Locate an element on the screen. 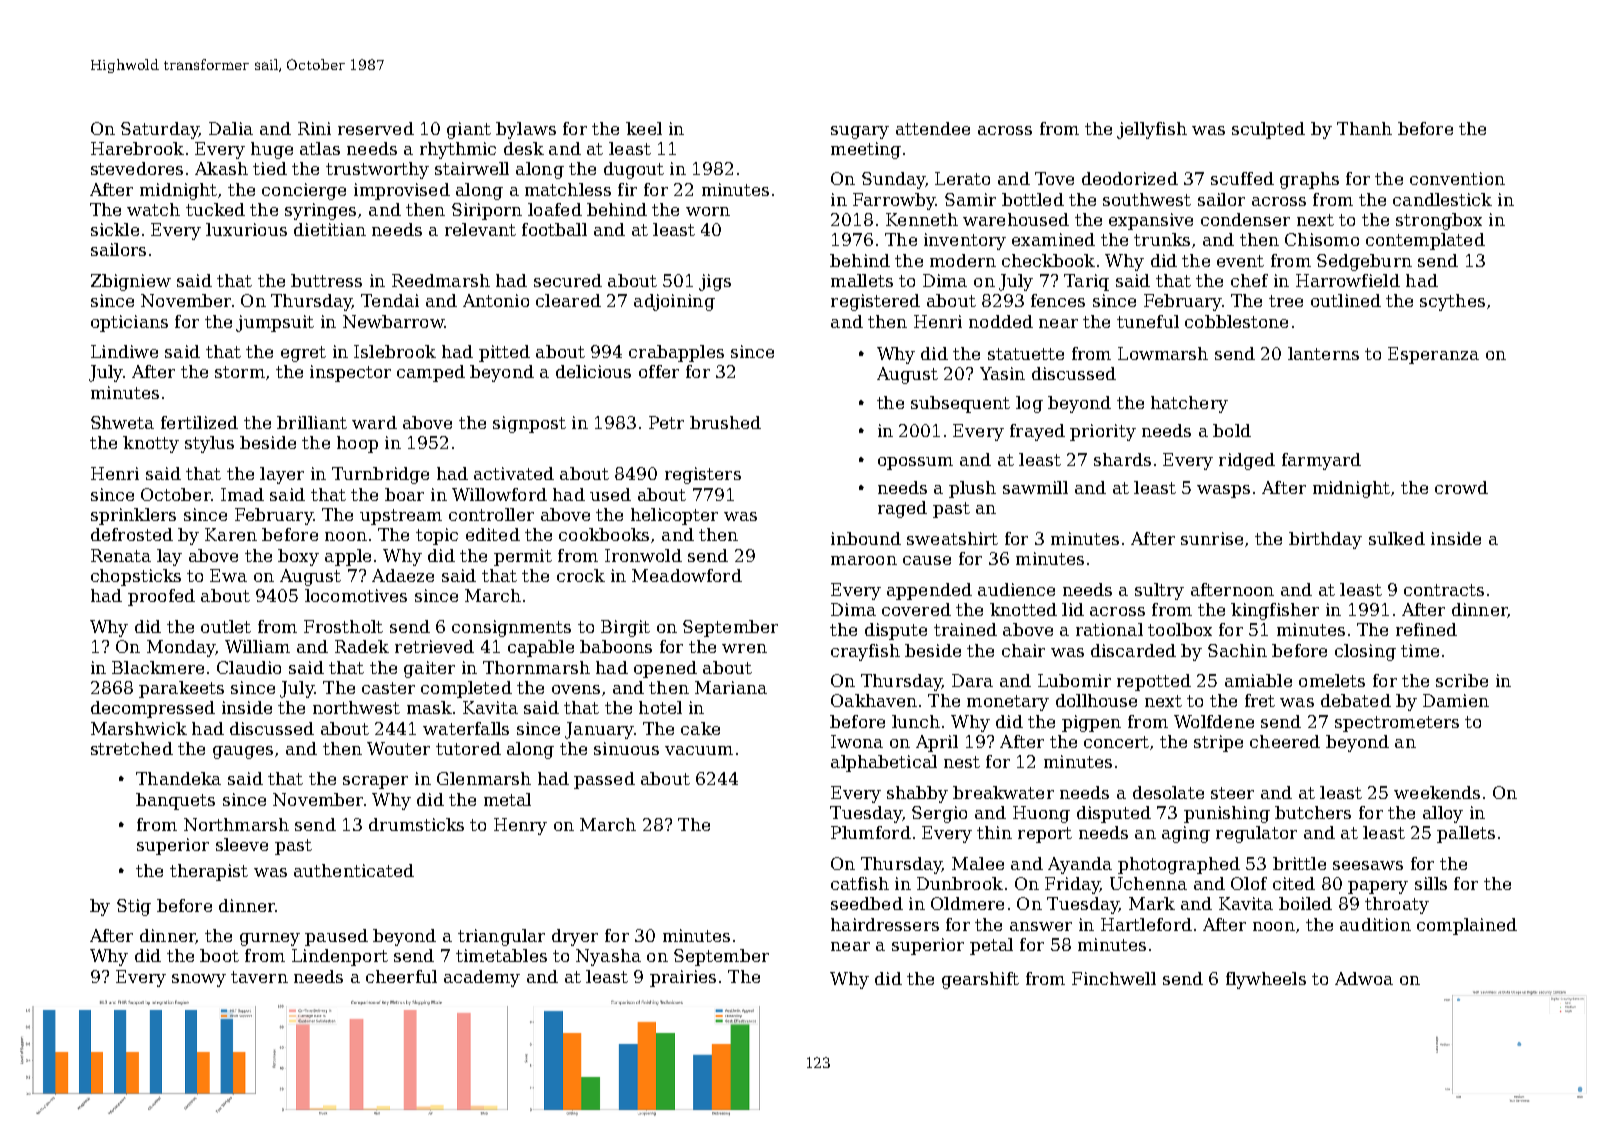 The height and width of the screenshot is (1138, 1609). Dalia is located at coordinates (231, 128).
